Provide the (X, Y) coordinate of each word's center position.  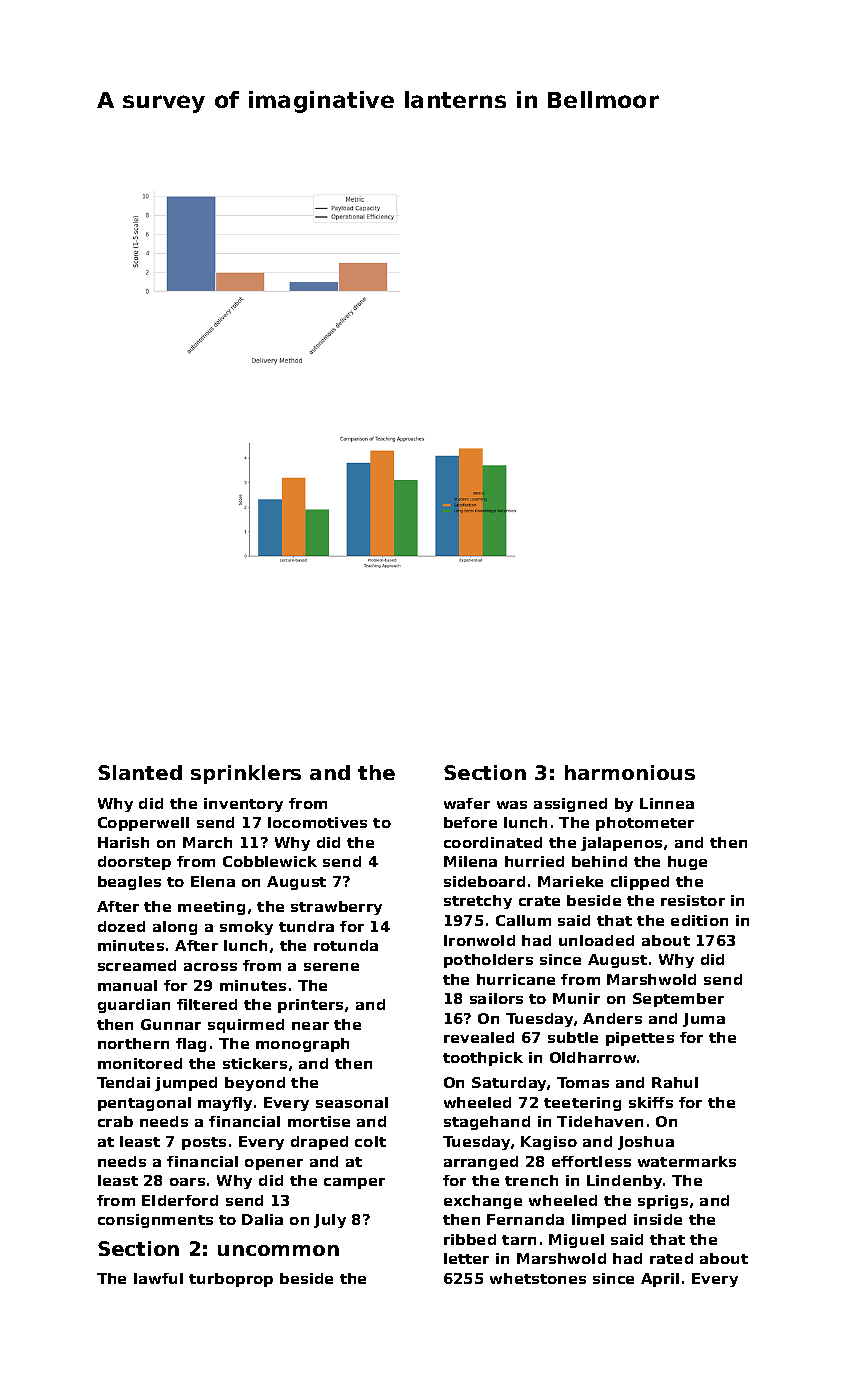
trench (531, 1180)
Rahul (675, 1082)
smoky (246, 928)
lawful (158, 1278)
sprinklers (246, 774)
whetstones (538, 1278)
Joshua (646, 1143)
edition (699, 920)
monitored (140, 1063)
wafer (467, 803)
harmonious (630, 772)
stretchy (478, 902)
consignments (155, 1221)
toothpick (483, 1059)
